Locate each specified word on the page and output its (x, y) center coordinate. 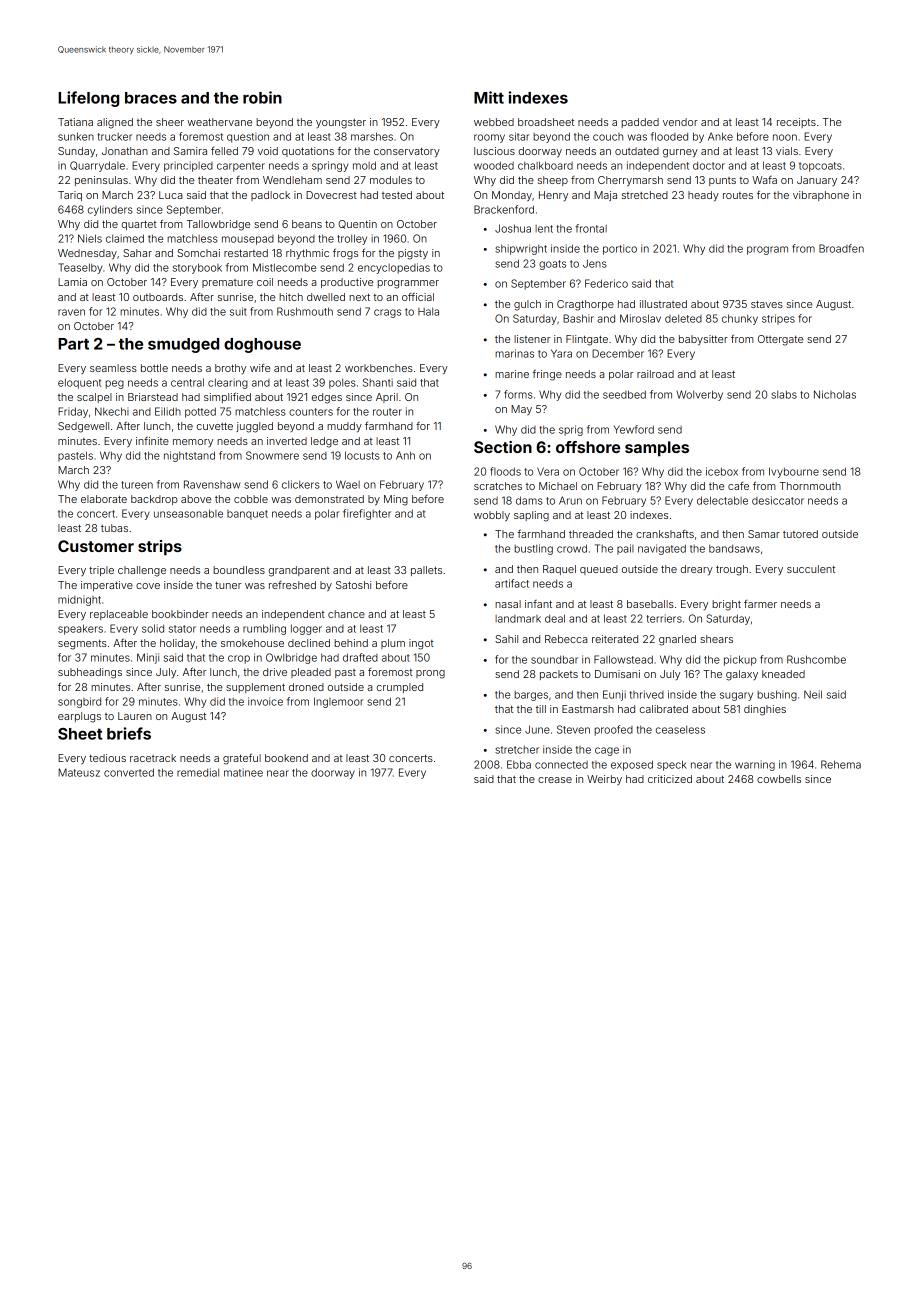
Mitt (489, 97)
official (418, 297)
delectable (722, 500)
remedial (198, 772)
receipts (796, 123)
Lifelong (88, 99)
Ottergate (780, 340)
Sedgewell (83, 427)
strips (160, 548)
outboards (158, 297)
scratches (498, 486)
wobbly (492, 516)
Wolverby (699, 395)
